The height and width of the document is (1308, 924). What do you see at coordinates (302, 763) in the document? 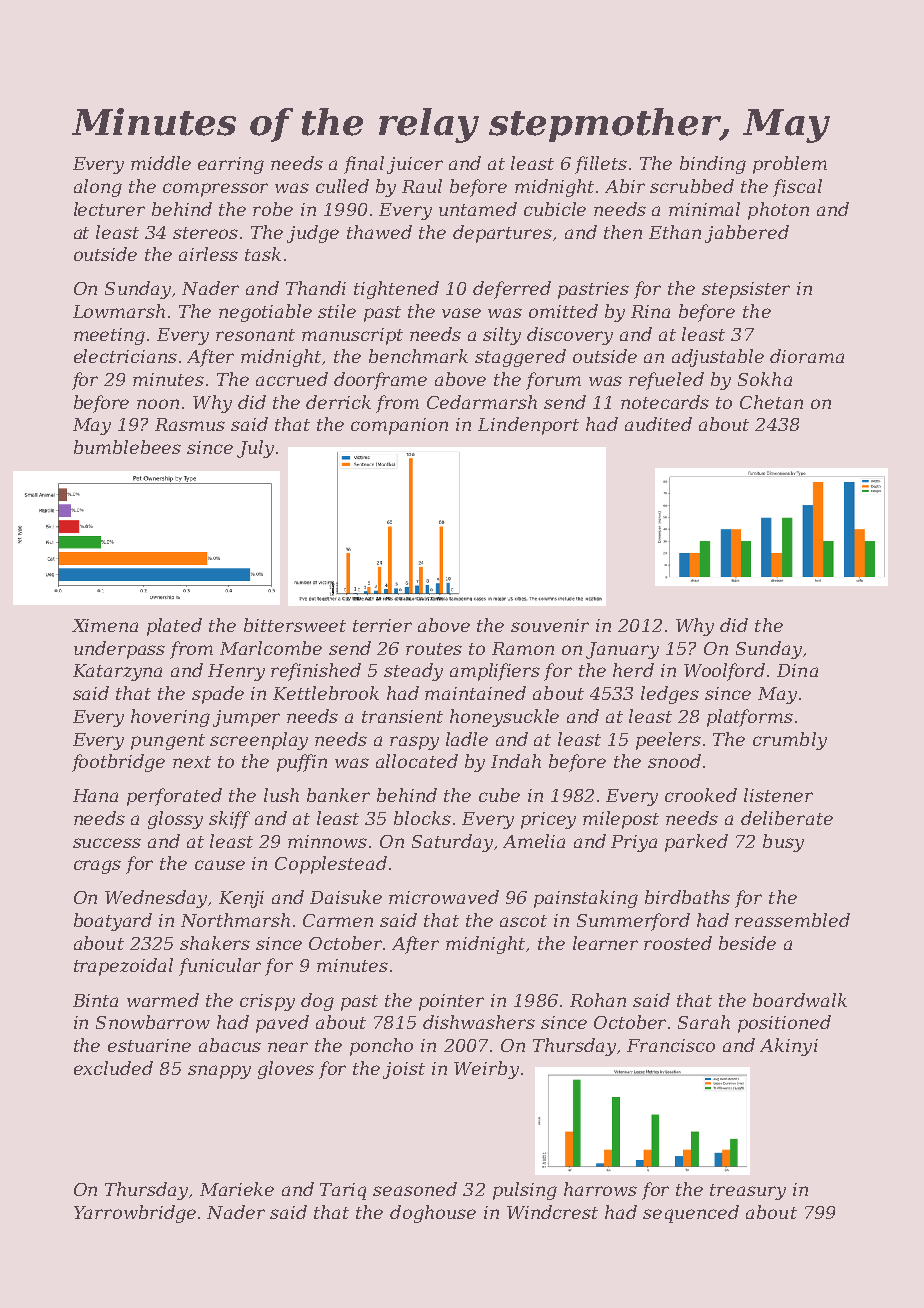
I see `puffin` at bounding box center [302, 763].
